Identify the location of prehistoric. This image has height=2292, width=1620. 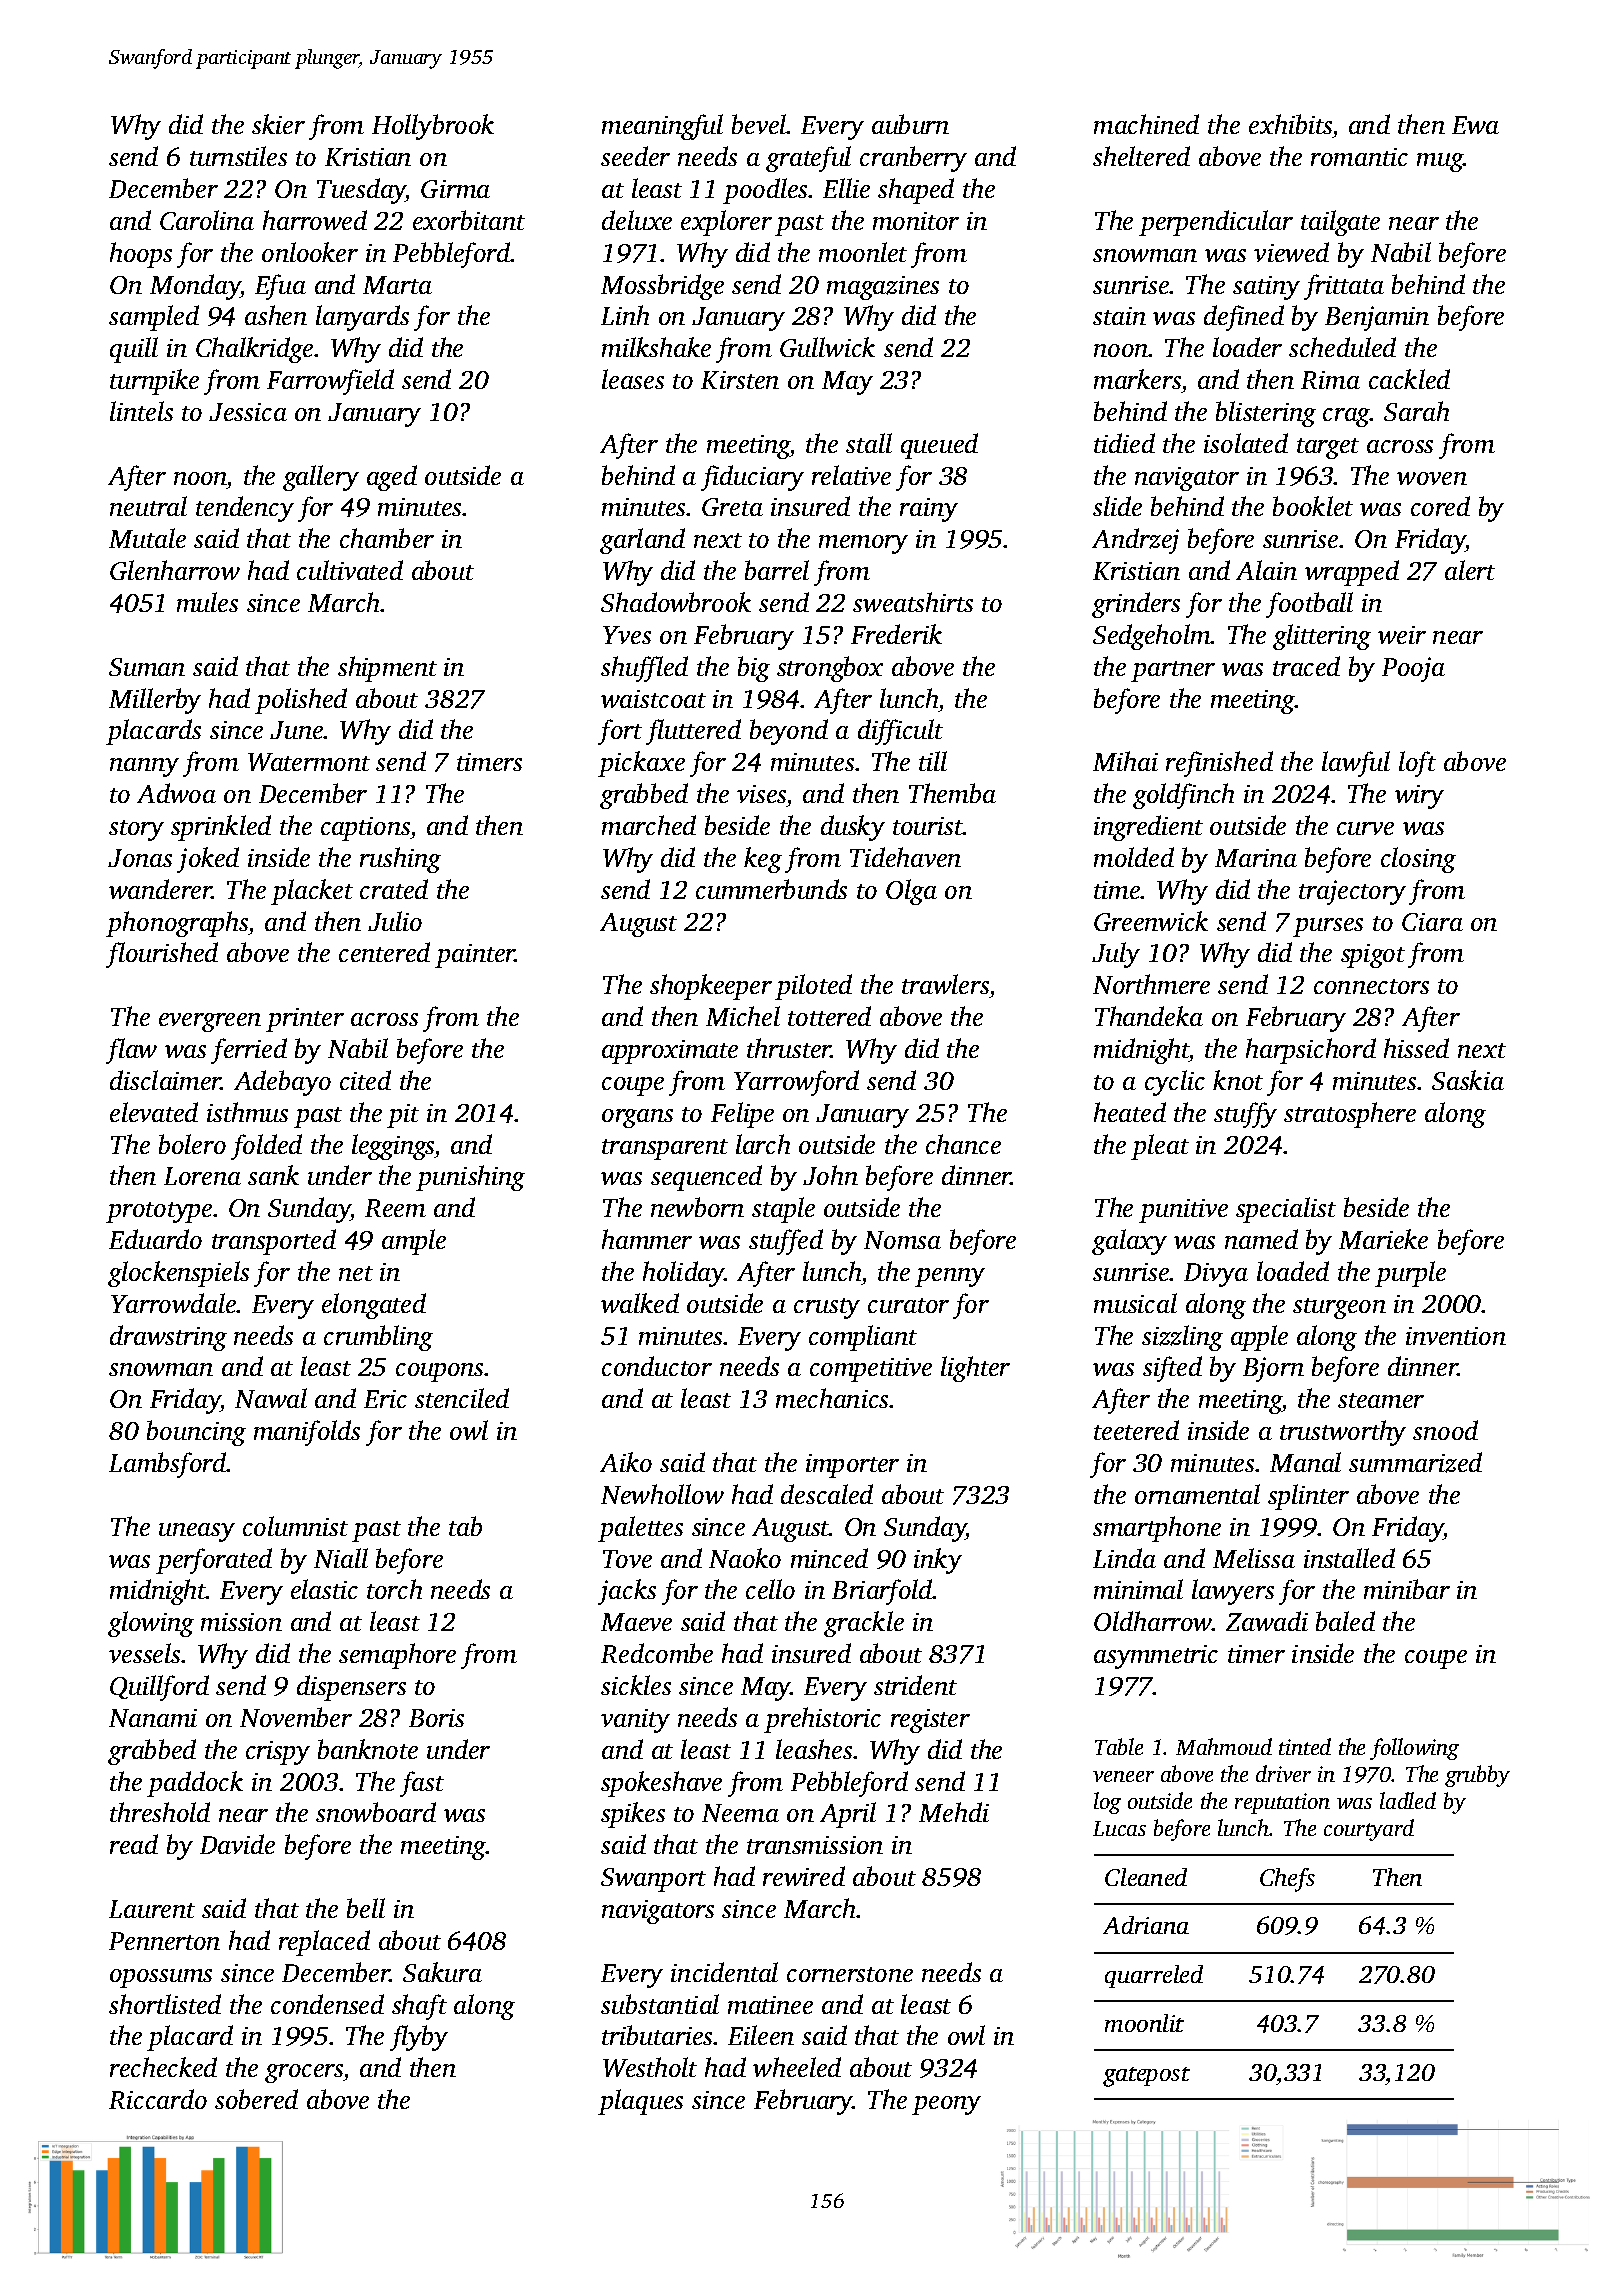
(822, 1720).
